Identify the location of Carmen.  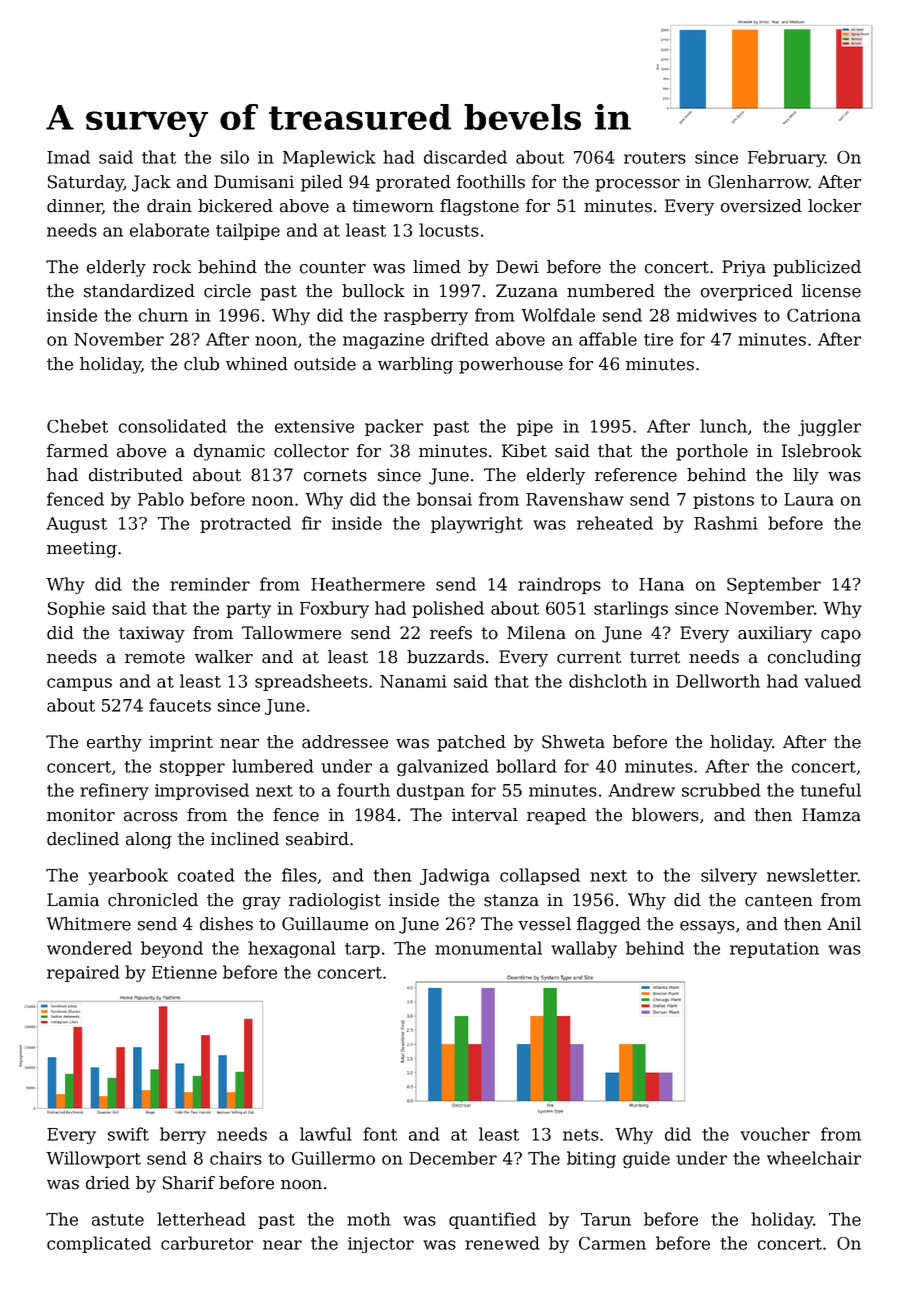
(612, 1243).
